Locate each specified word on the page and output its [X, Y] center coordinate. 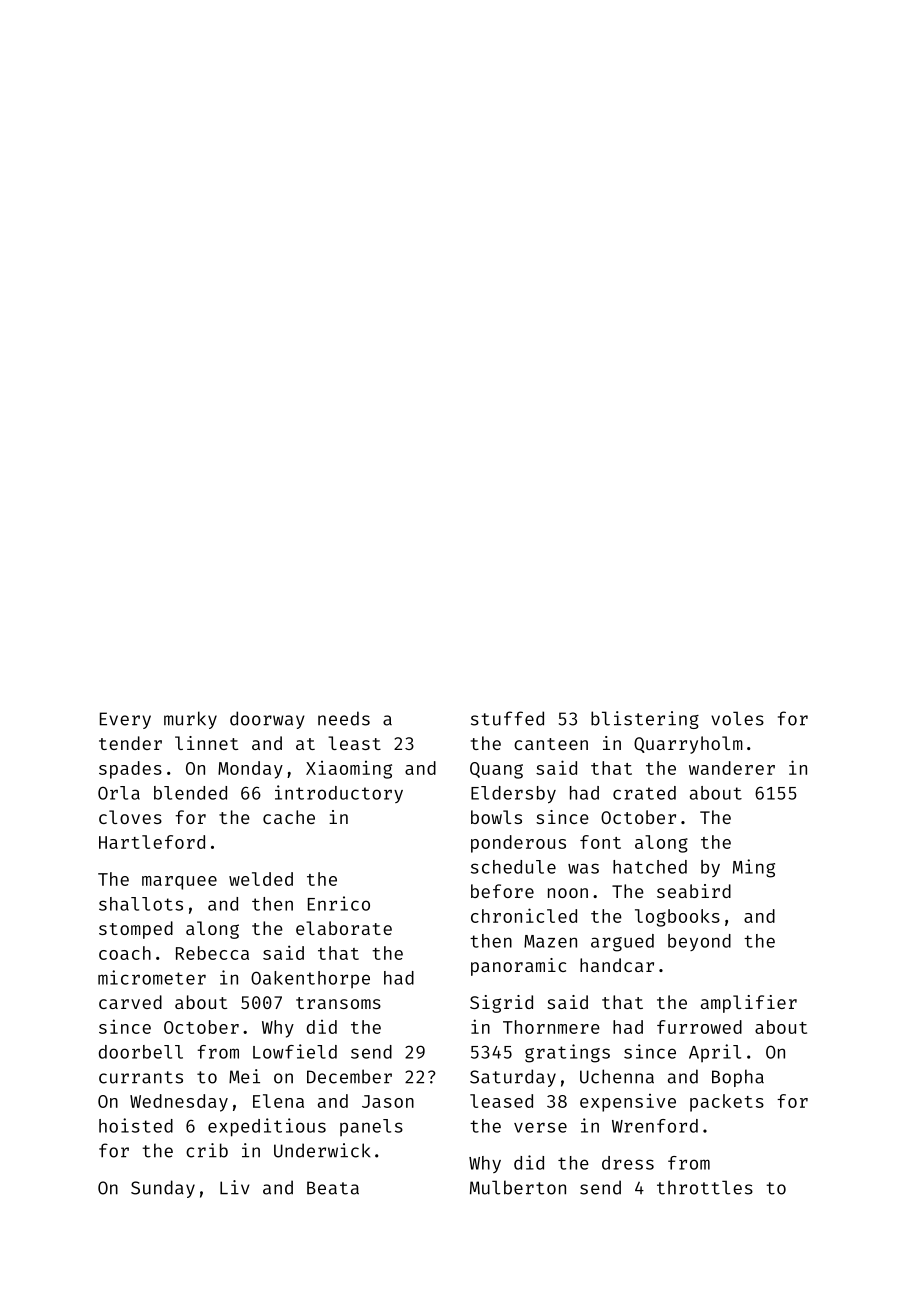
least [354, 743]
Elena [278, 1101]
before [502, 891]
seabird [694, 891]
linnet [206, 743]
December [349, 1076]
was [583, 868]
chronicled [524, 915]
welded [261, 879]
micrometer [152, 977]
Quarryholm [688, 745]
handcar [617, 965]
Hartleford [152, 842]
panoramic [518, 967]
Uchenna [617, 1076]
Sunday [163, 1189]
